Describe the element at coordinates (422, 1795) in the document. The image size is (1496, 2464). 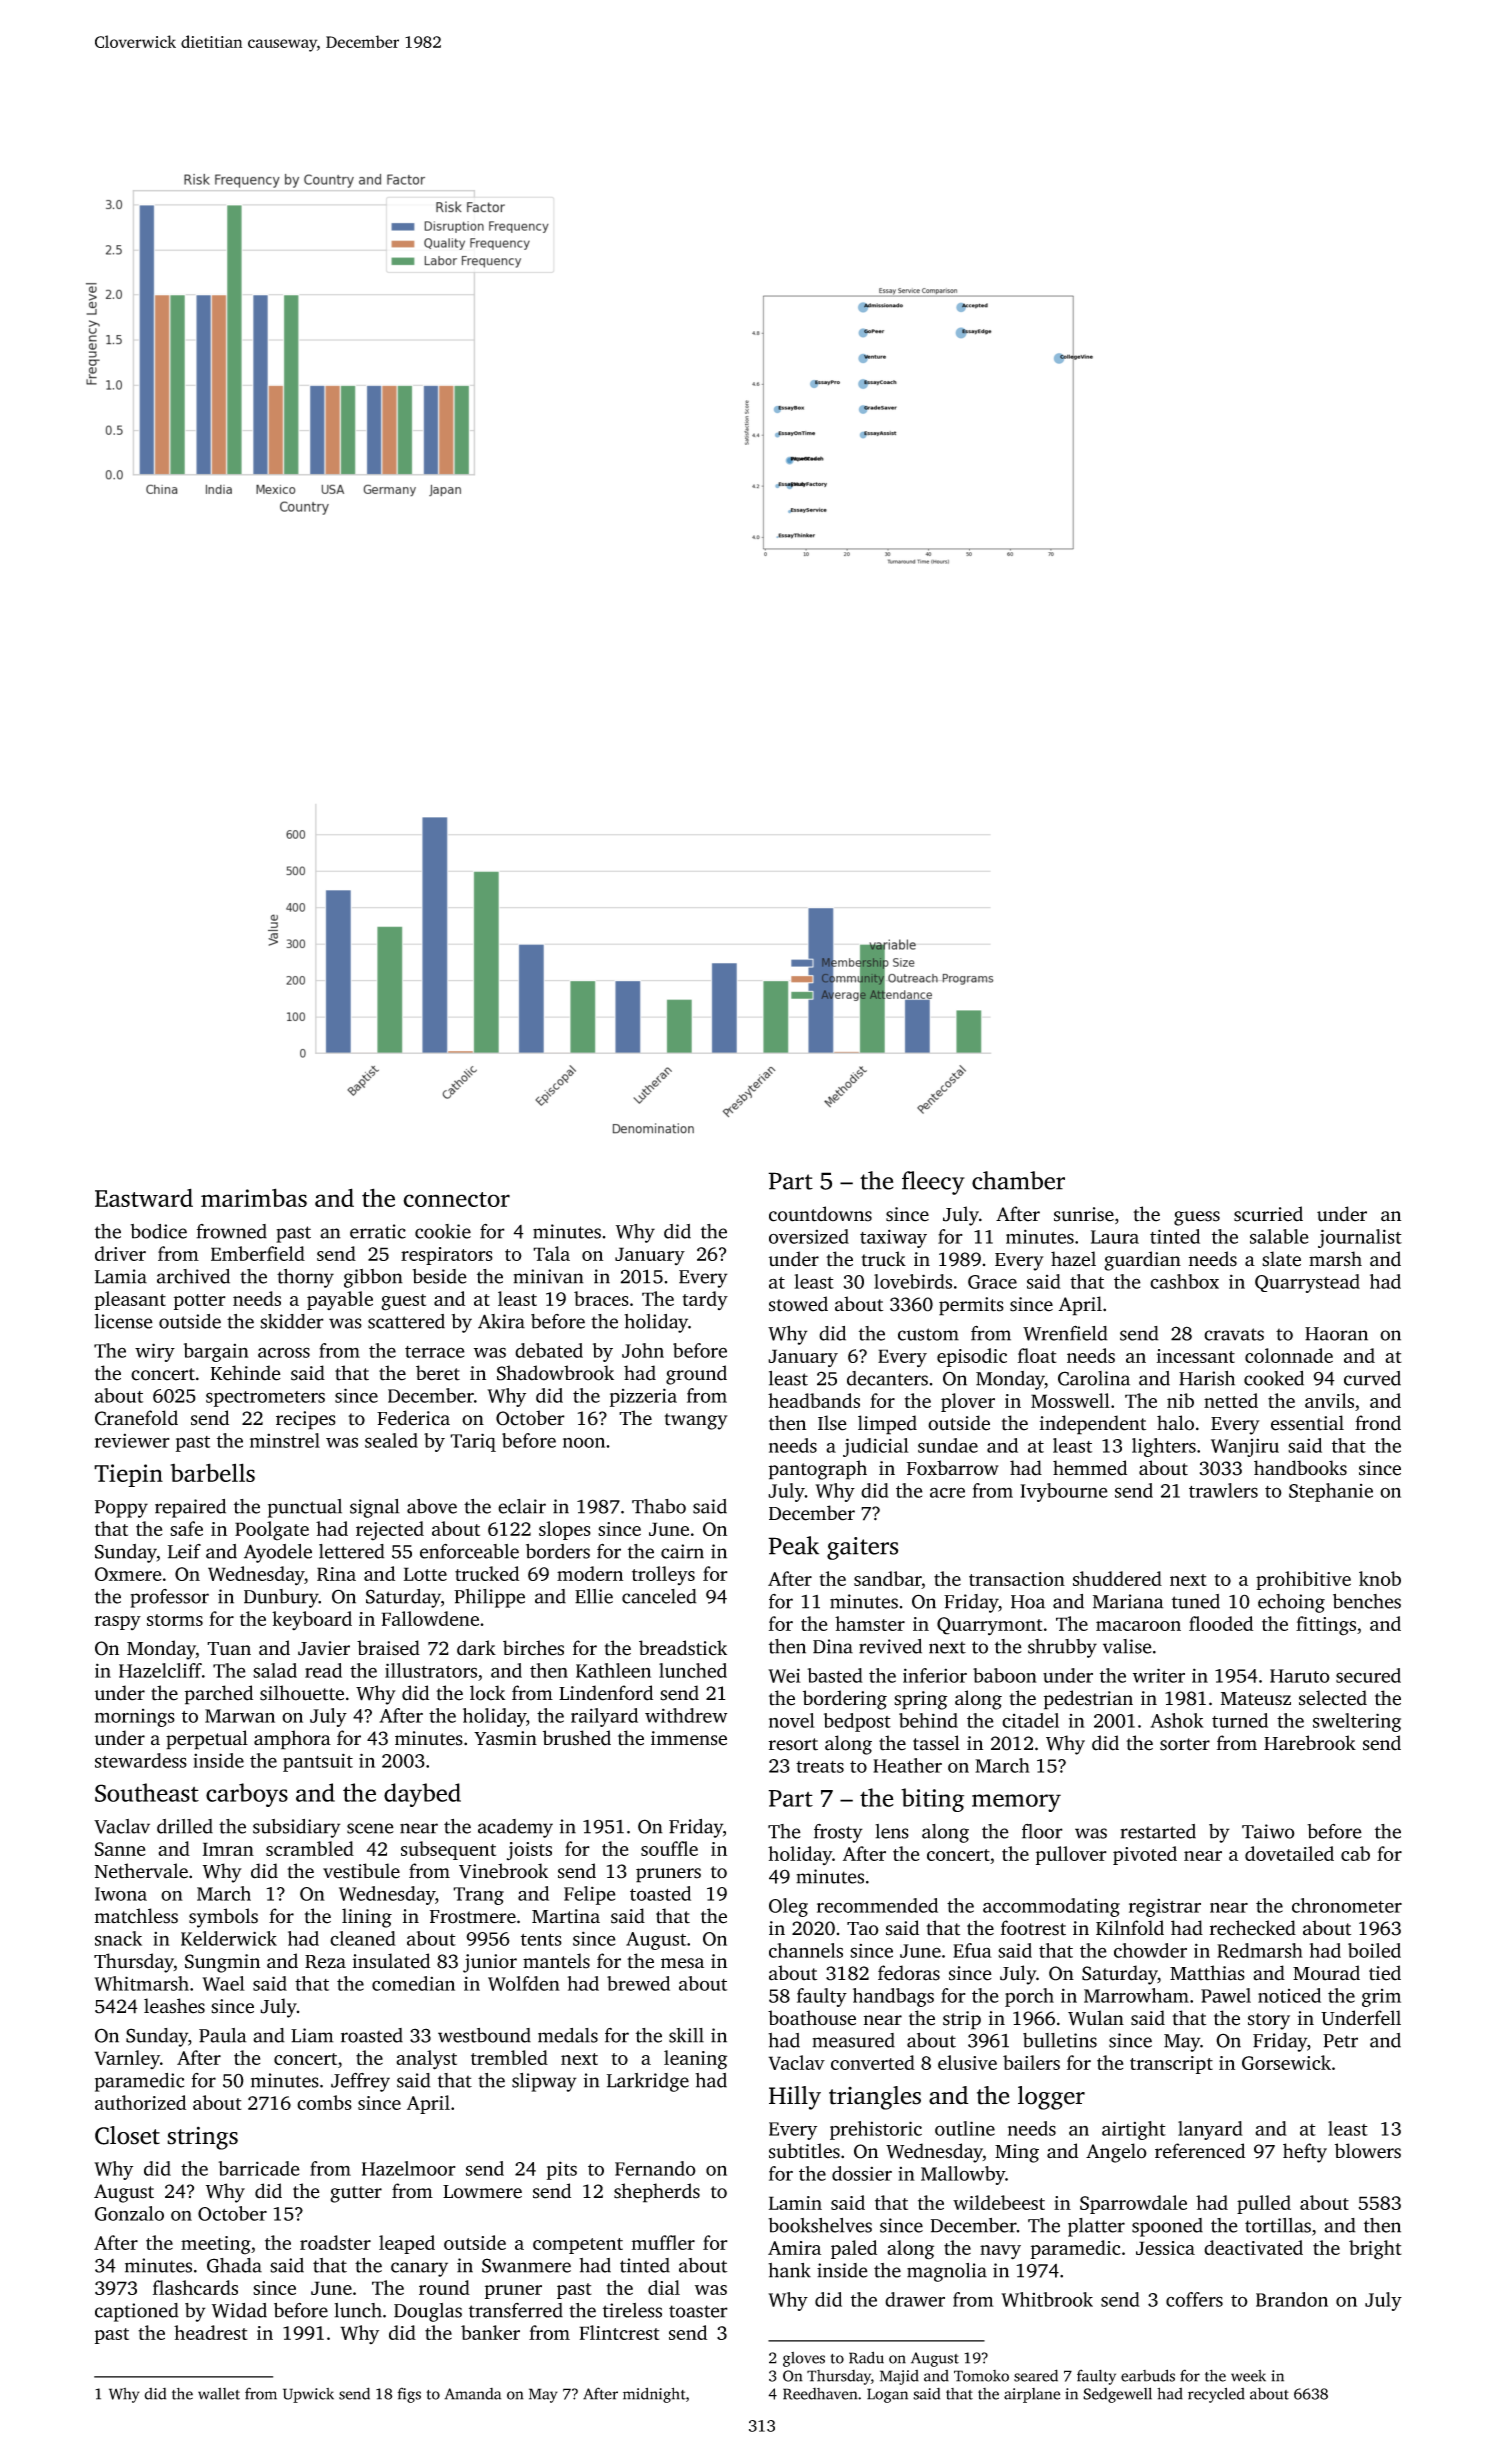
I see `daybed` at that location.
